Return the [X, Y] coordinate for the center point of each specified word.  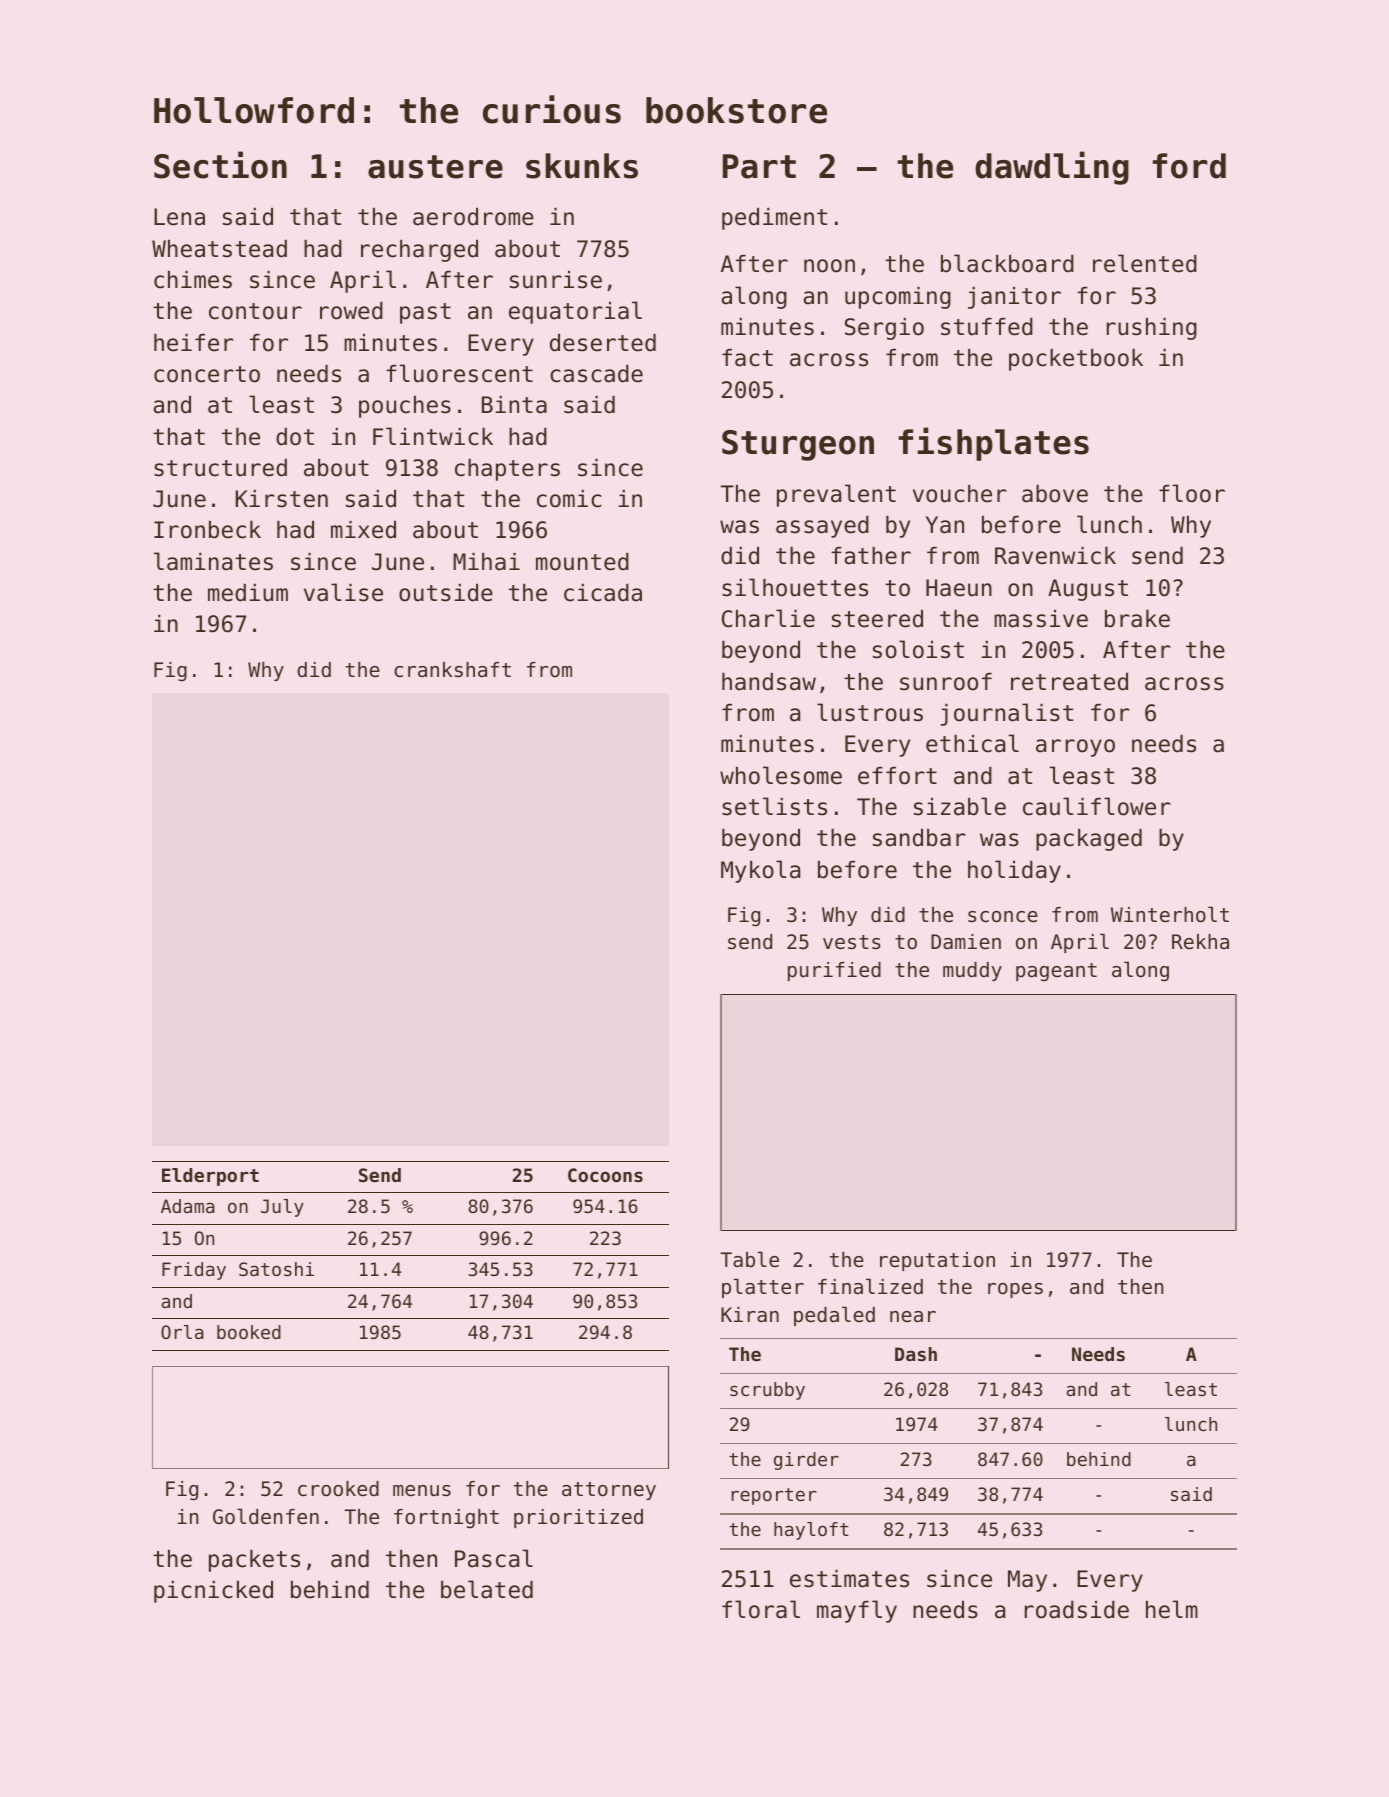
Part [759, 166]
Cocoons [605, 1175]
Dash [916, 1354]
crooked [338, 1489]
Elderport [210, 1177]
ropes [1015, 1290]
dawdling [1052, 168]
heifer [194, 343]
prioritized [578, 1518]
